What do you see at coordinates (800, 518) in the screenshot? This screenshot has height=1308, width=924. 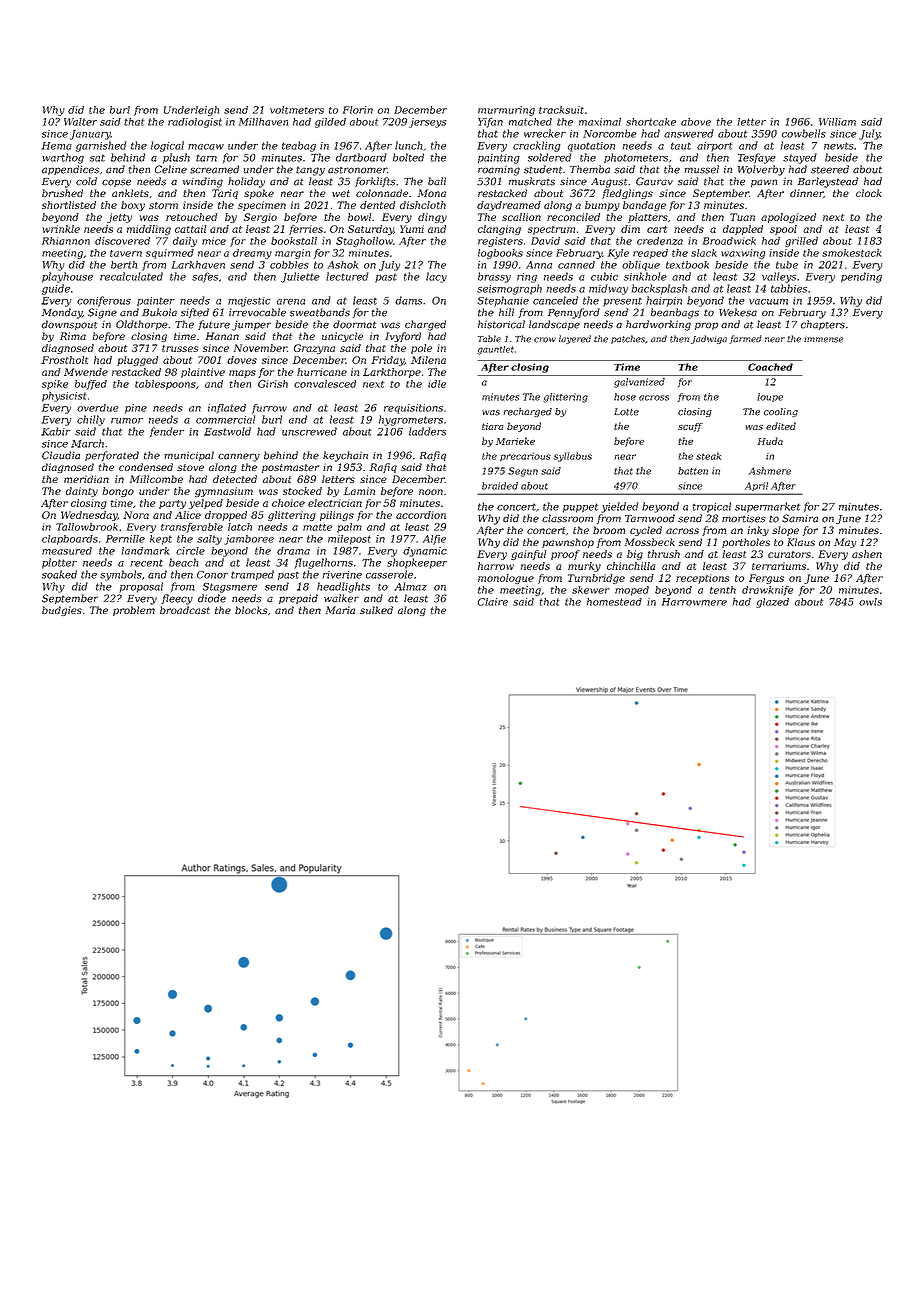 I see `Samira` at bounding box center [800, 518].
